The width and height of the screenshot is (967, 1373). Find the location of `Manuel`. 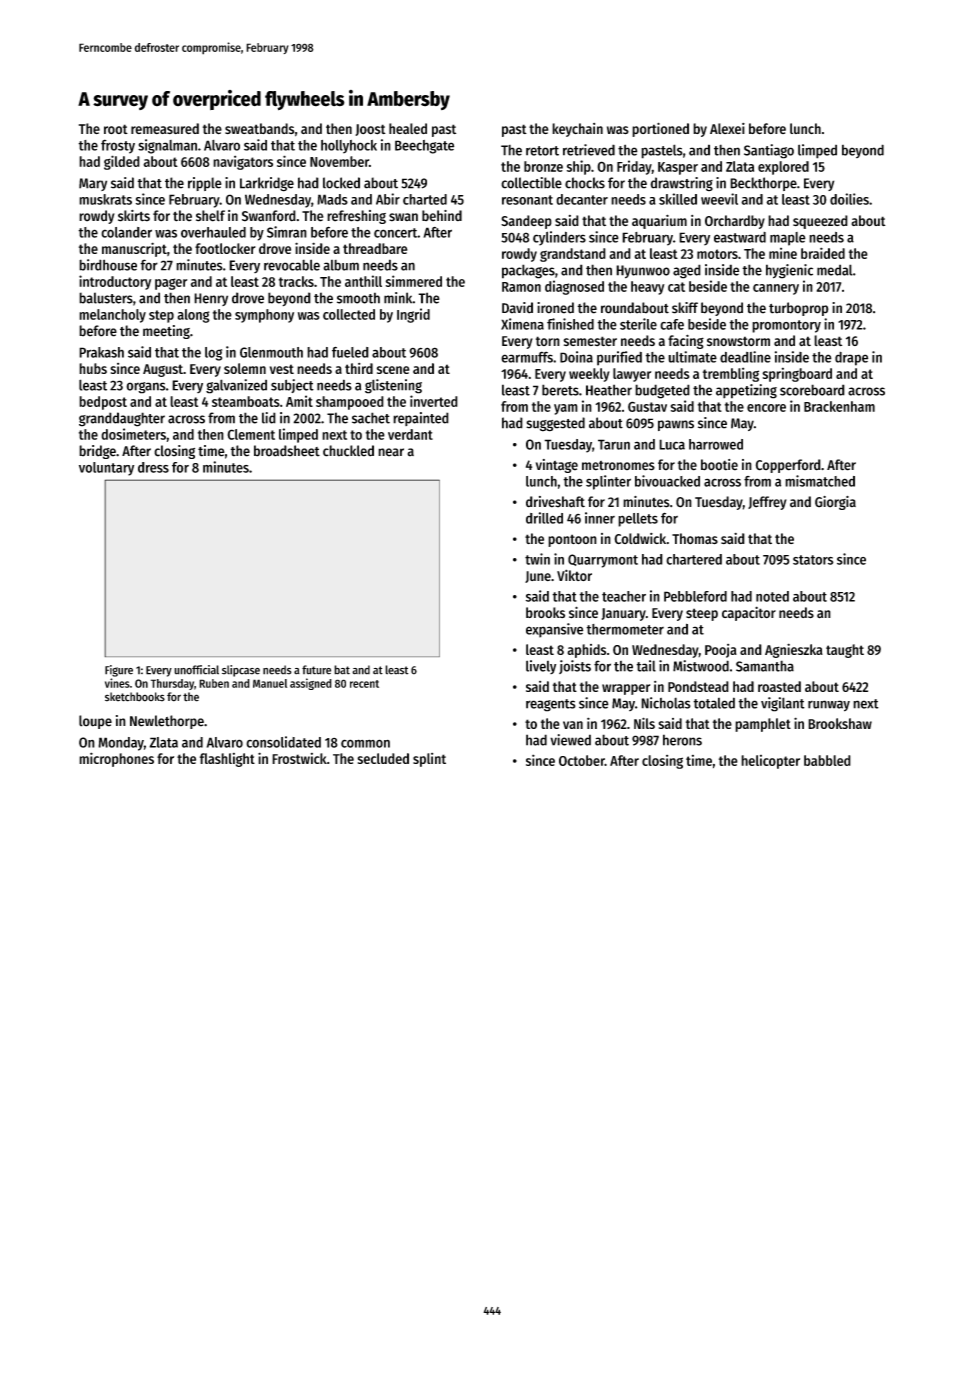

Manuel is located at coordinates (270, 683).
